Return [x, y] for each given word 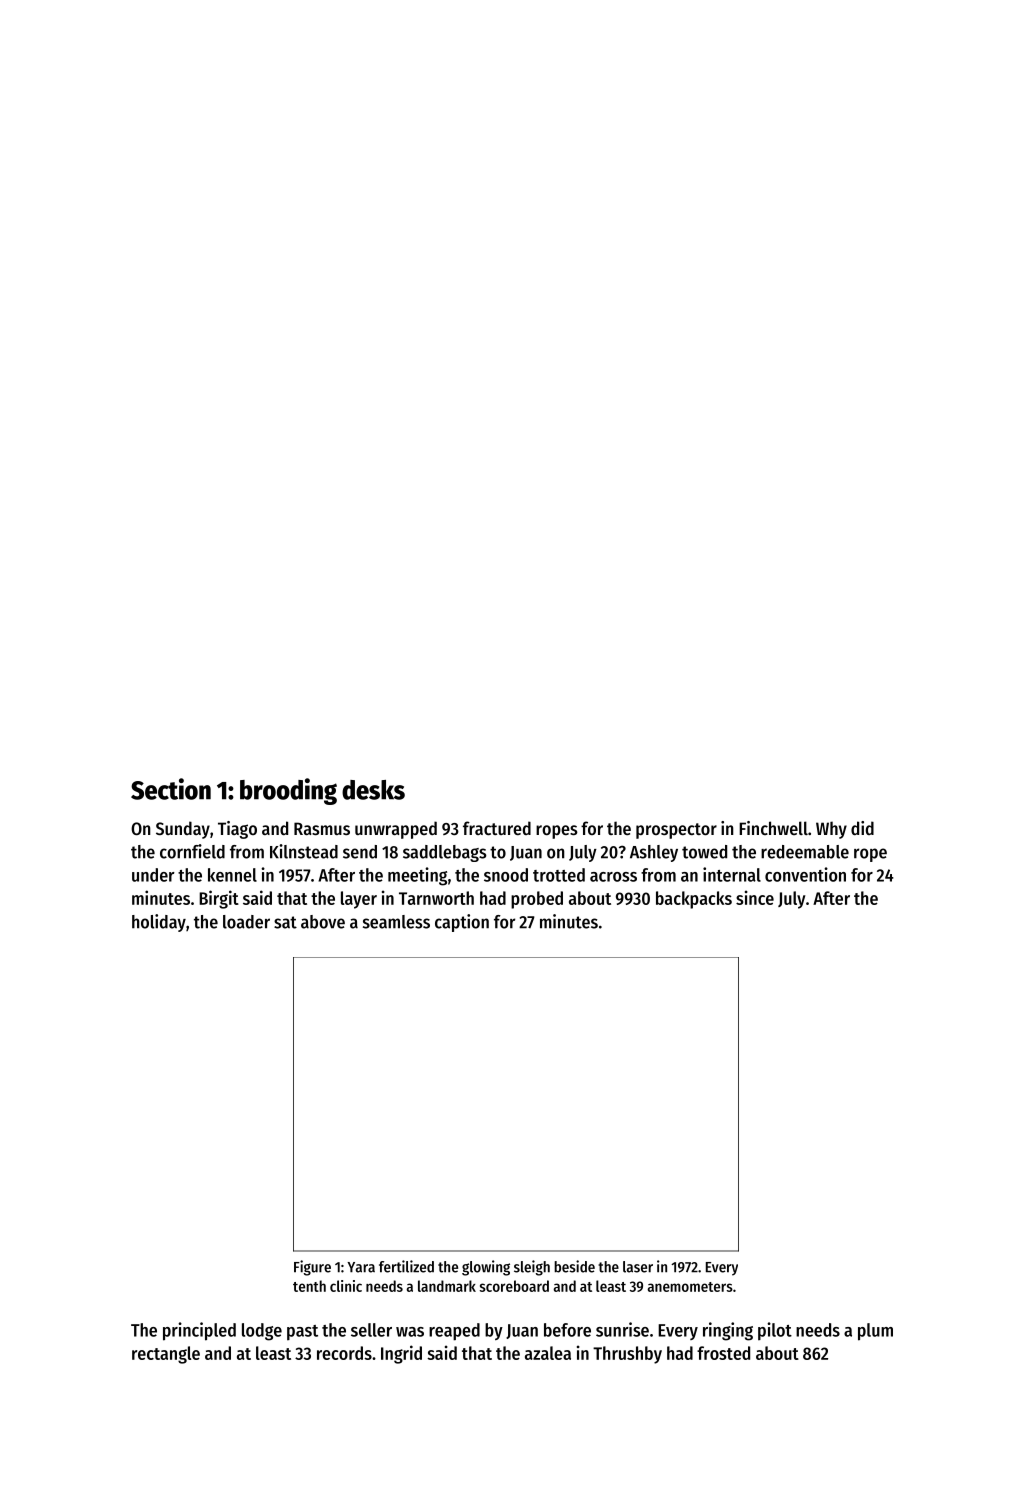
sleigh [532, 1268]
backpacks [694, 900]
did [862, 828]
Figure [312, 1268]
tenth [309, 1286]
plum [875, 1332]
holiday [159, 923]
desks [373, 790]
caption [462, 923]
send [360, 852]
